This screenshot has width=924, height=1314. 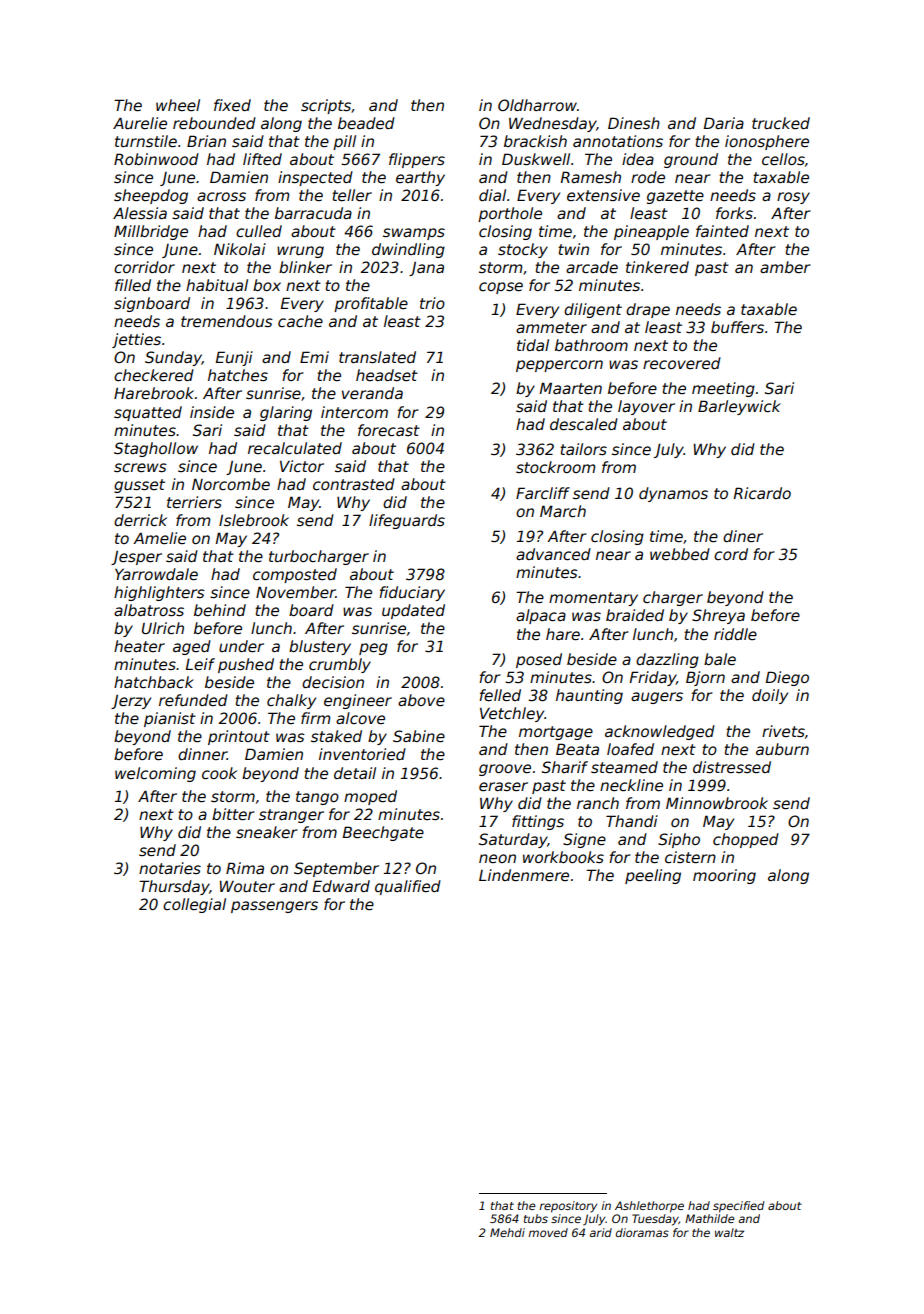 What do you see at coordinates (194, 905) in the screenshot?
I see `collegial` at bounding box center [194, 905].
